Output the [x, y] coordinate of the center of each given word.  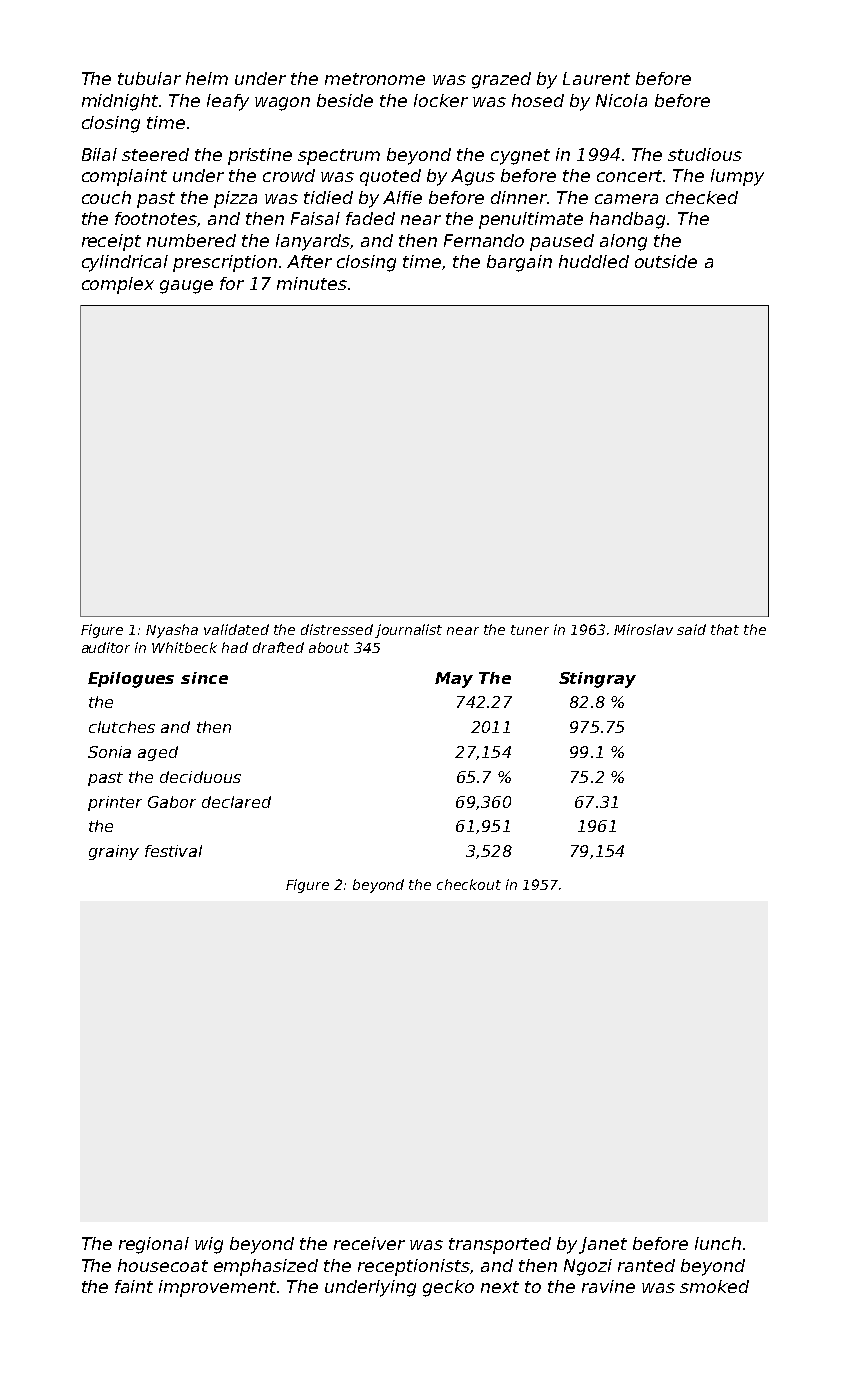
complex [118, 285]
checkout [469, 884]
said [691, 629]
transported [500, 1245]
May [454, 680]
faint [134, 1286]
